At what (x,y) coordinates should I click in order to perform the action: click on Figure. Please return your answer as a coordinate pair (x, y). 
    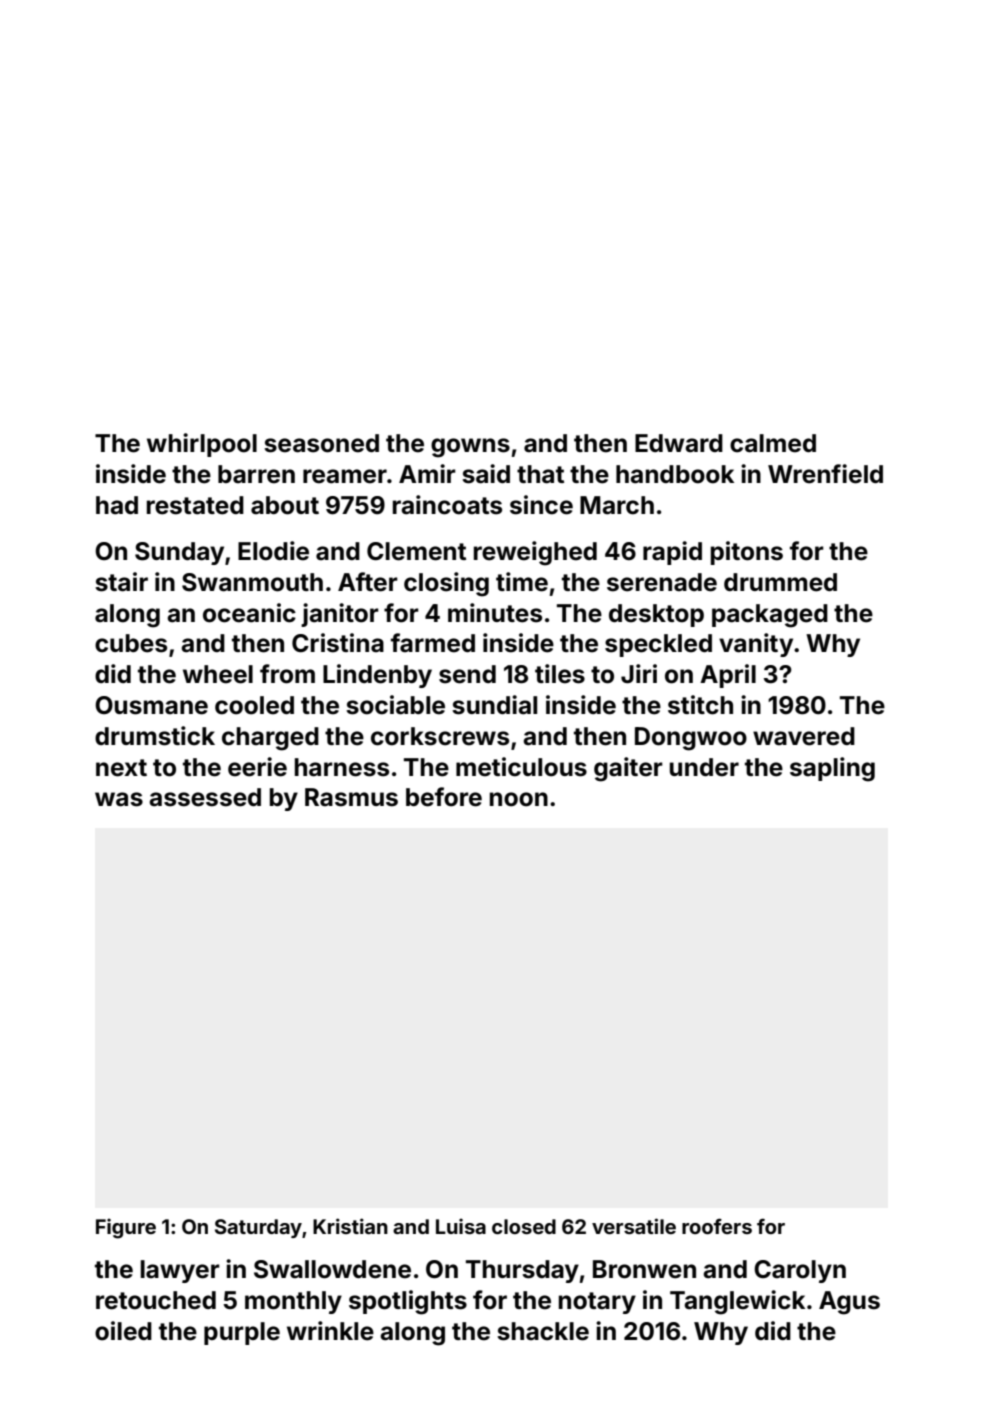
    Looking at the image, I should click on (126, 1228).
